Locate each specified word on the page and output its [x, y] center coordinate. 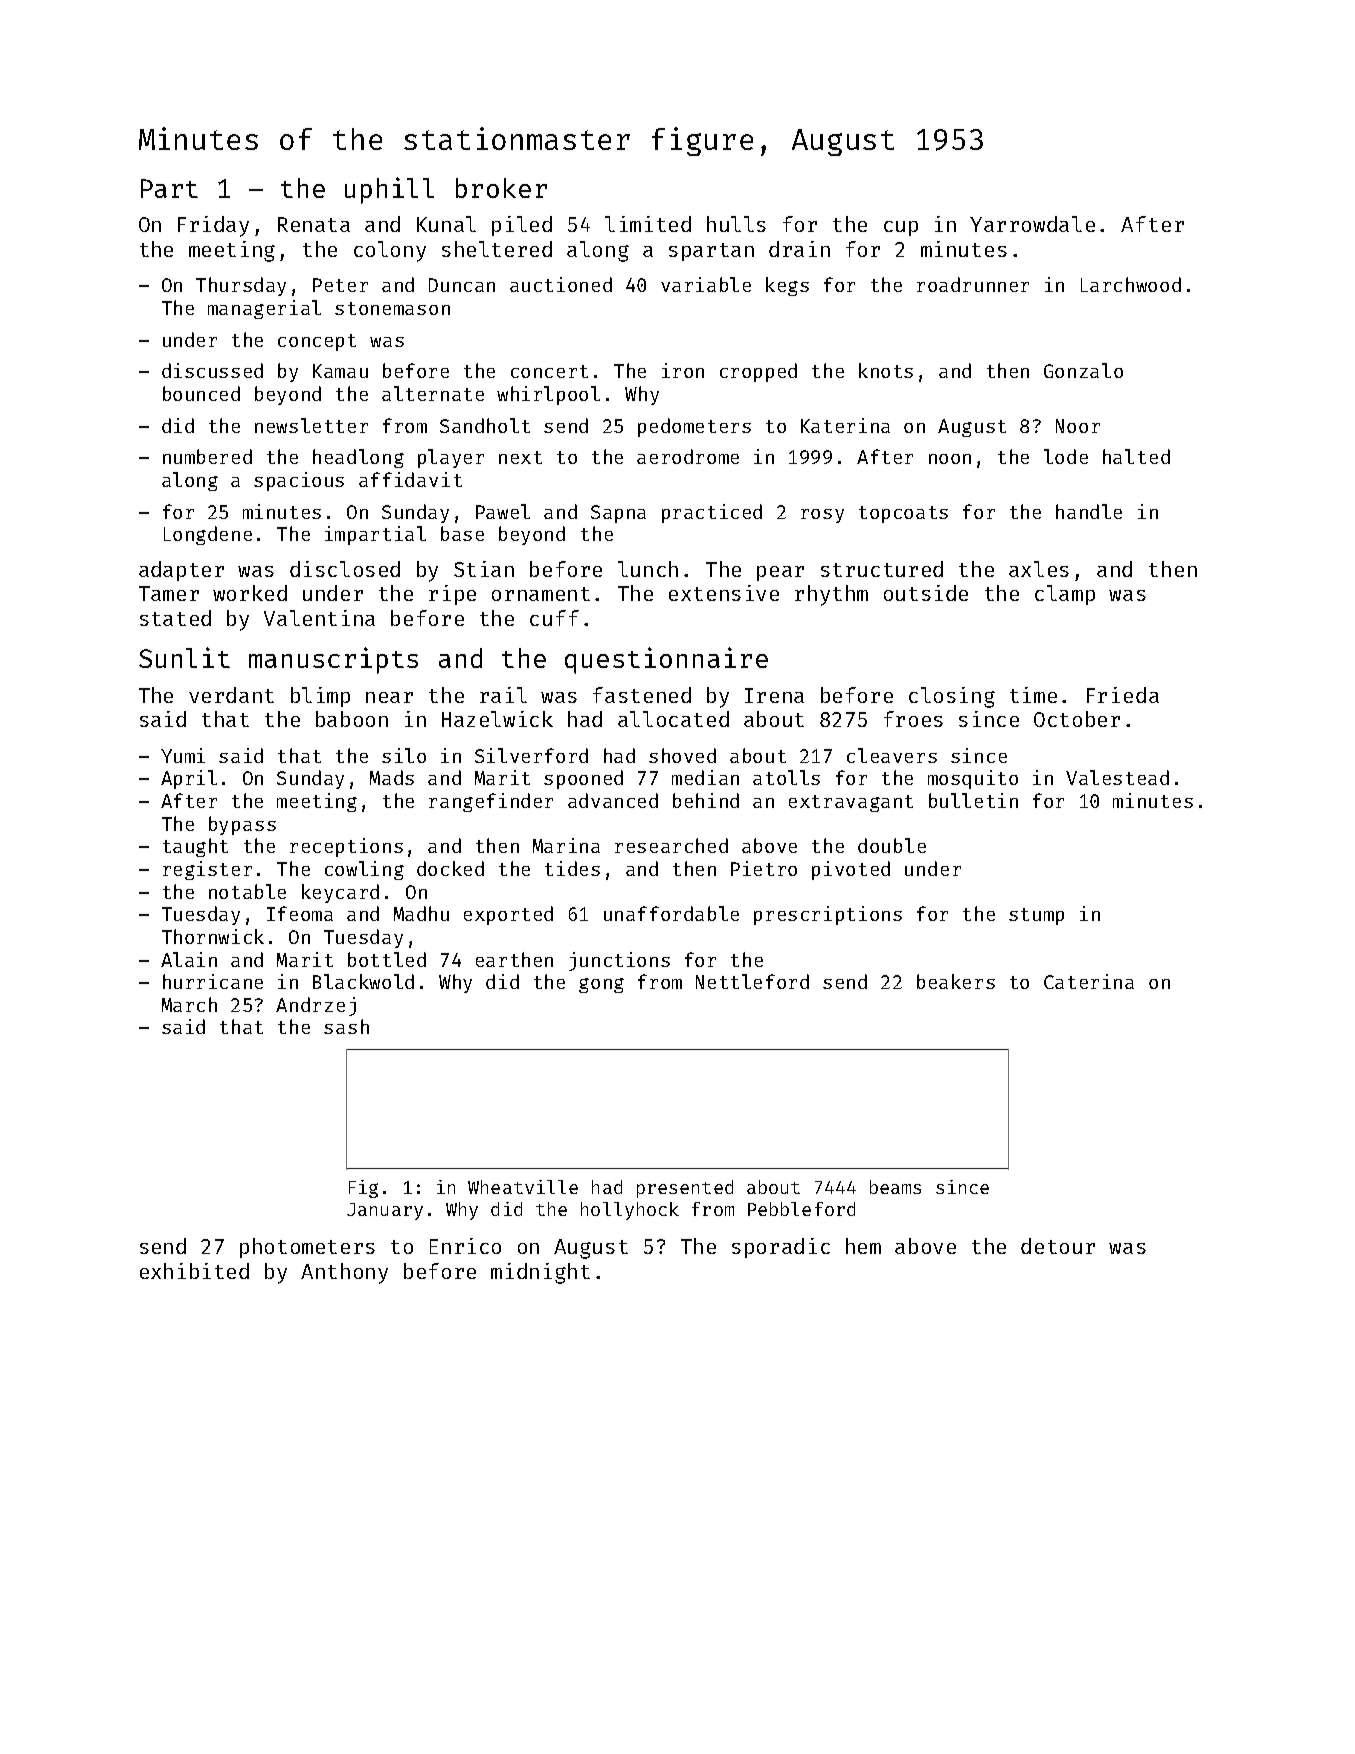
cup [901, 228]
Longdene [208, 535]
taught [195, 847]
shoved [682, 755]
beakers [956, 981]
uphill [389, 190]
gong [601, 985]
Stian [484, 569]
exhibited [194, 1271]
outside [926, 593]
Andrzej [316, 1006]
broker [501, 188]
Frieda [1123, 695]
